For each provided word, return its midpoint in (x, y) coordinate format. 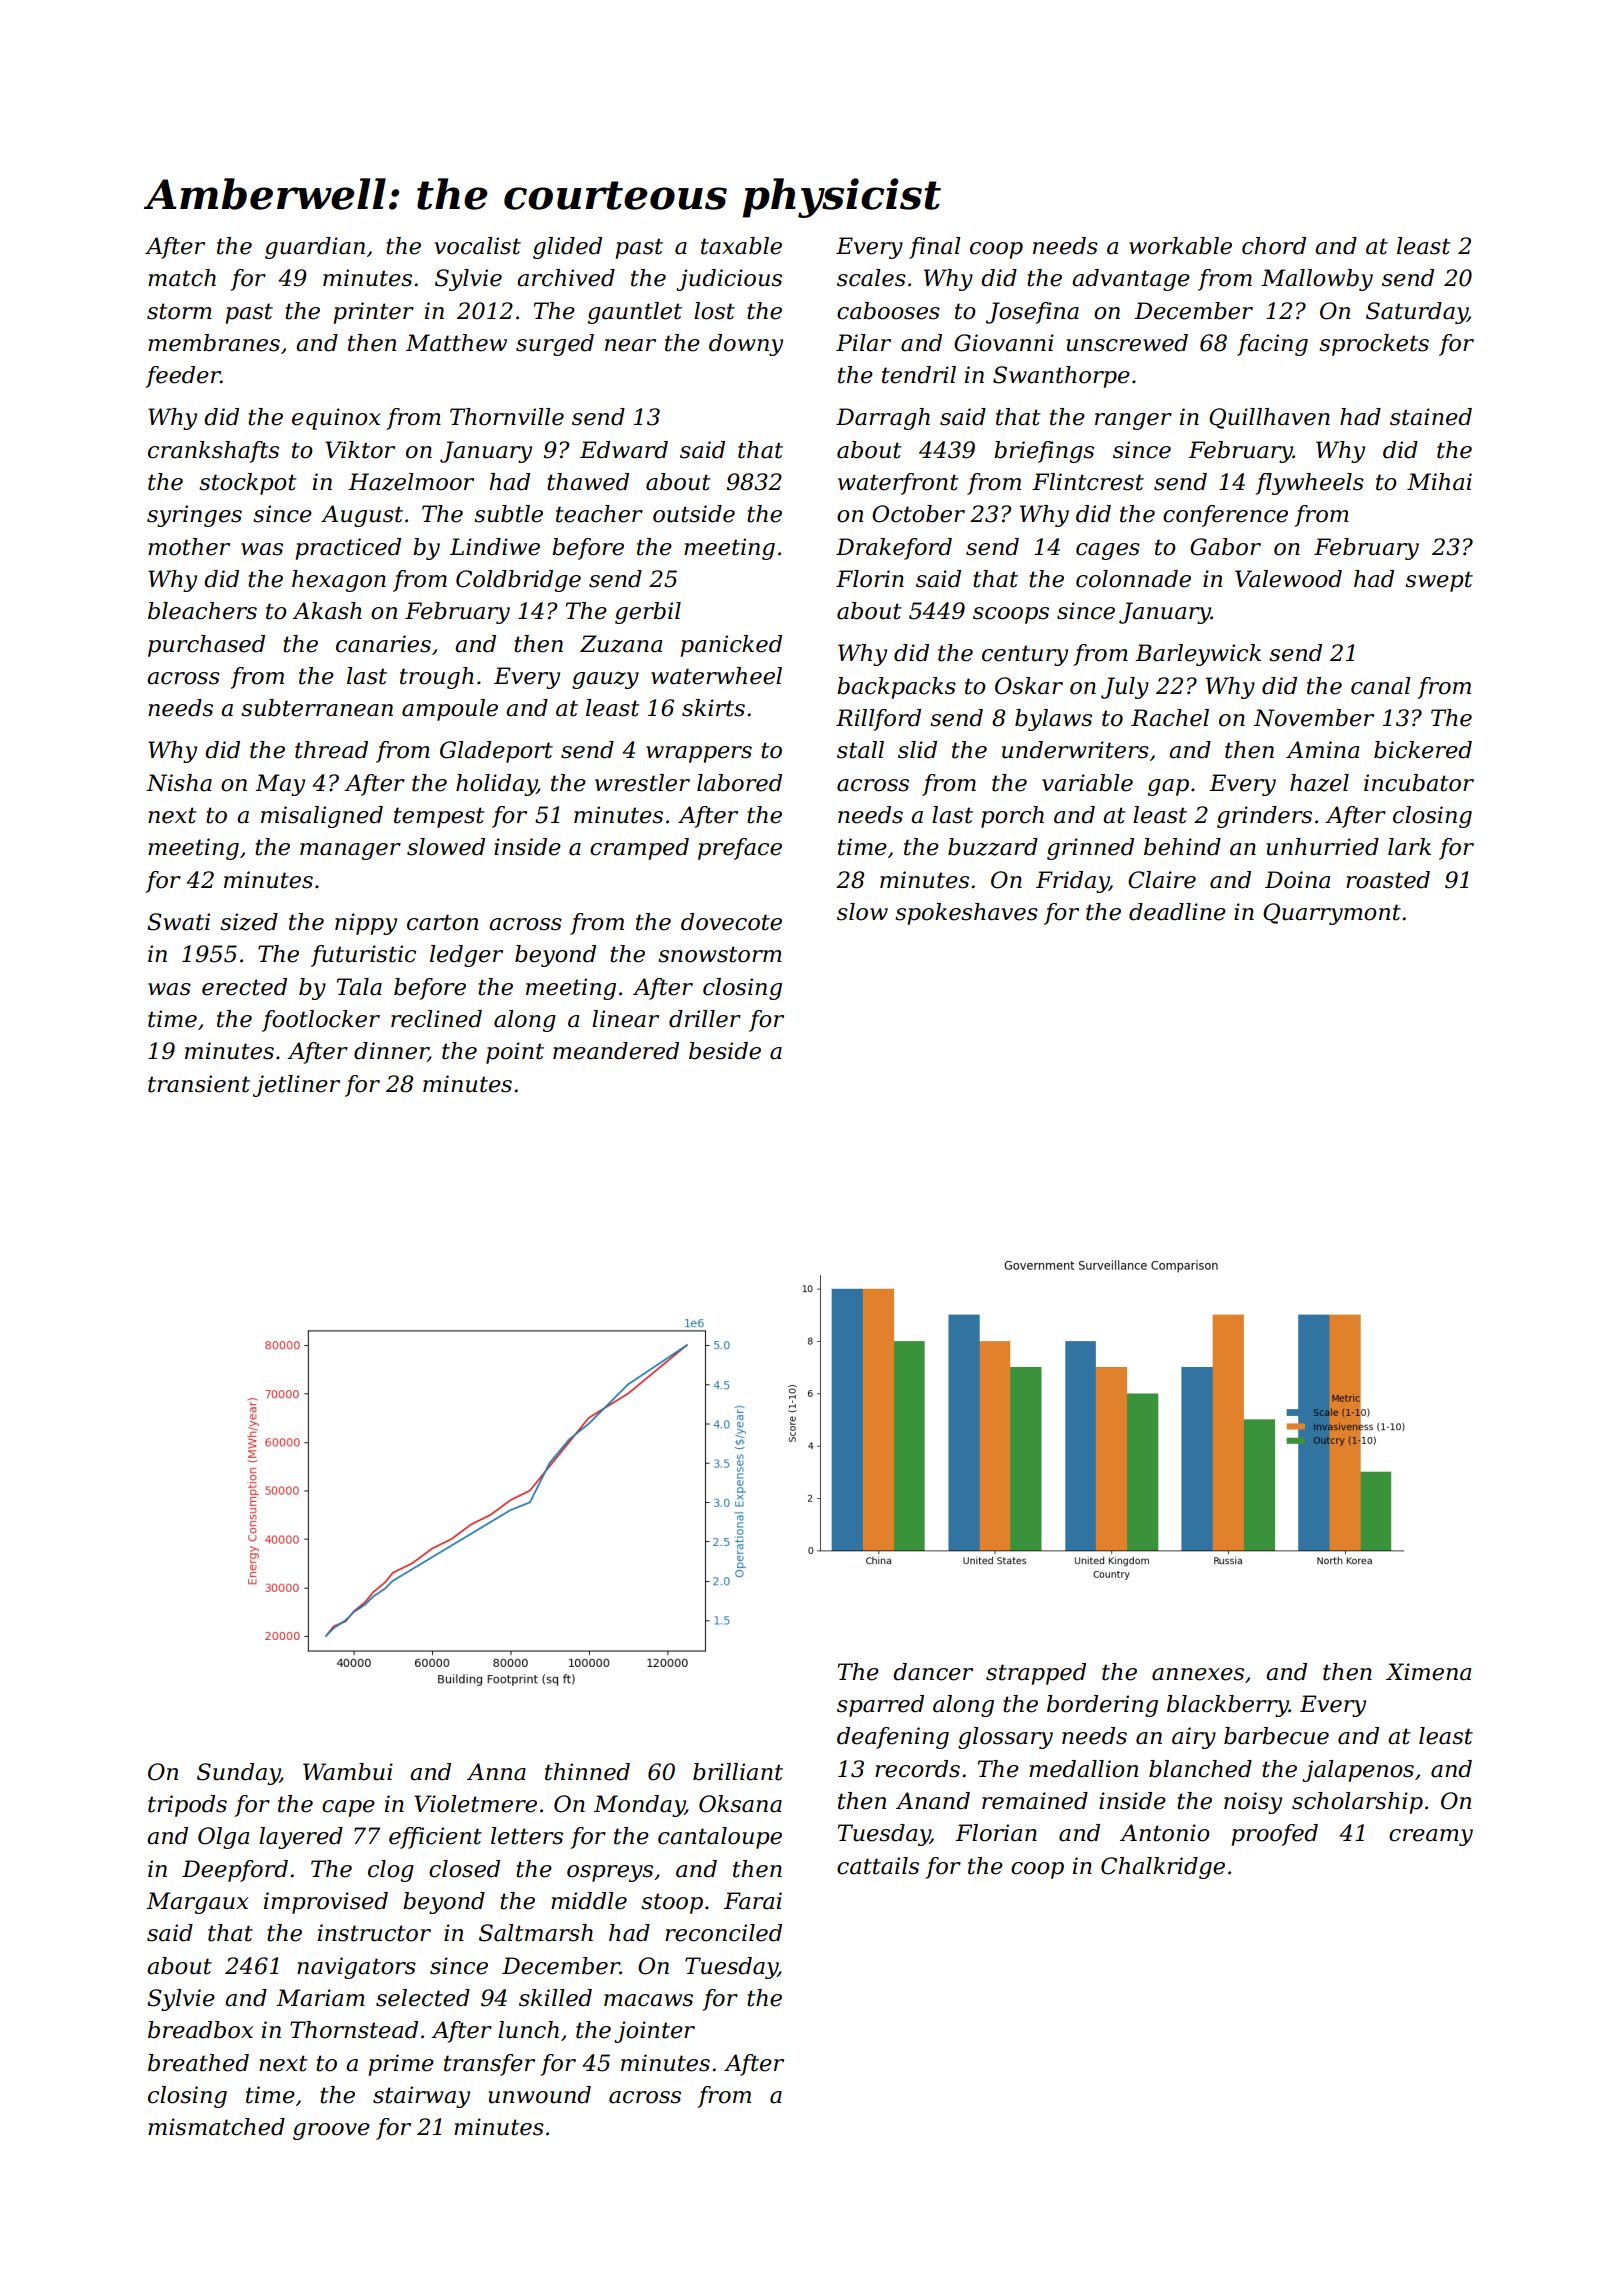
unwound (540, 2095)
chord (1274, 246)
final (934, 248)
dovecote (731, 922)
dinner (391, 1052)
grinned (1090, 849)
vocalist (477, 246)
